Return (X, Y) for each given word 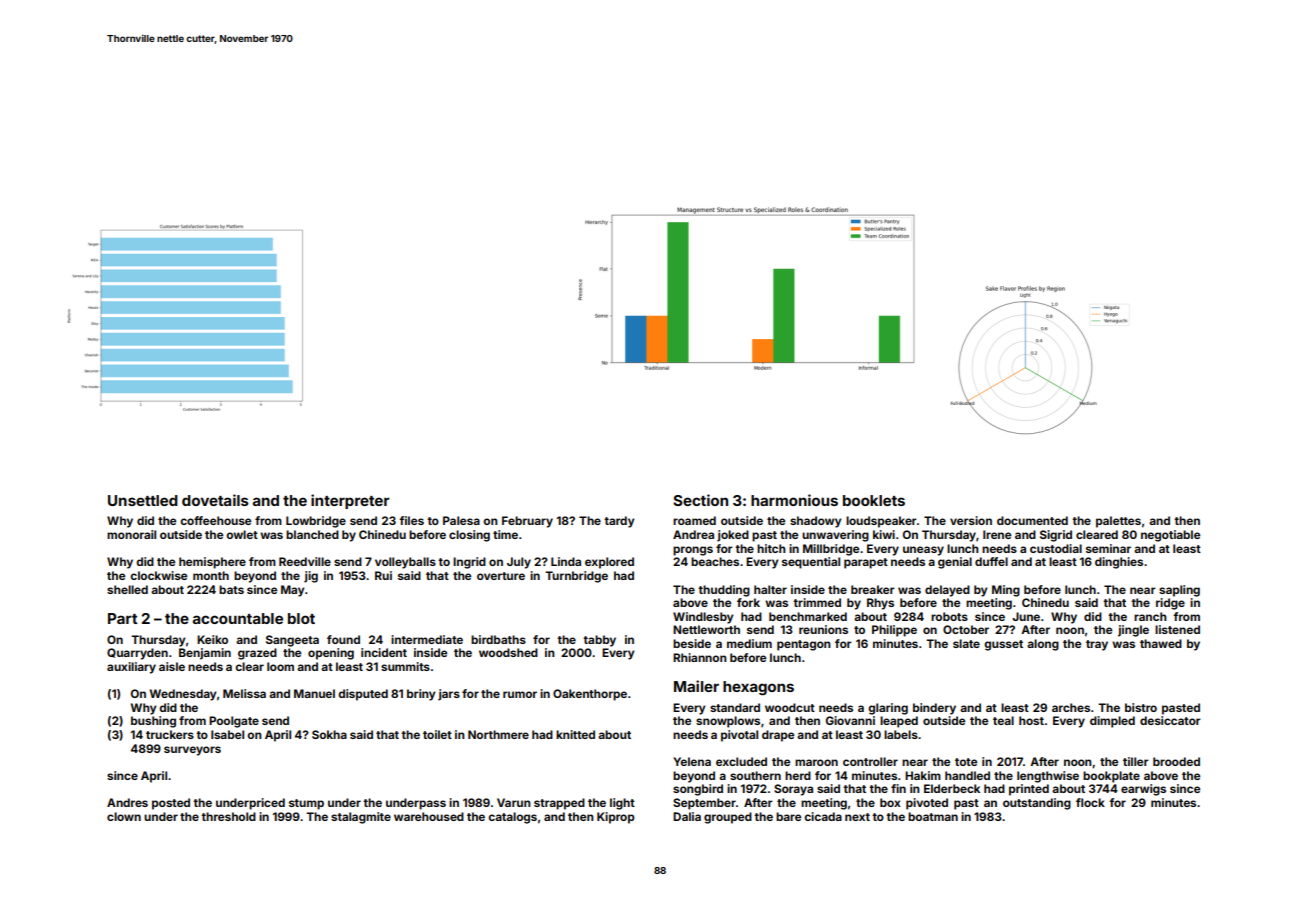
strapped (559, 804)
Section (700, 500)
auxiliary (131, 668)
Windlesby (703, 618)
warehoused (429, 816)
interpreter (350, 501)
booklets (874, 500)
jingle (1133, 631)
